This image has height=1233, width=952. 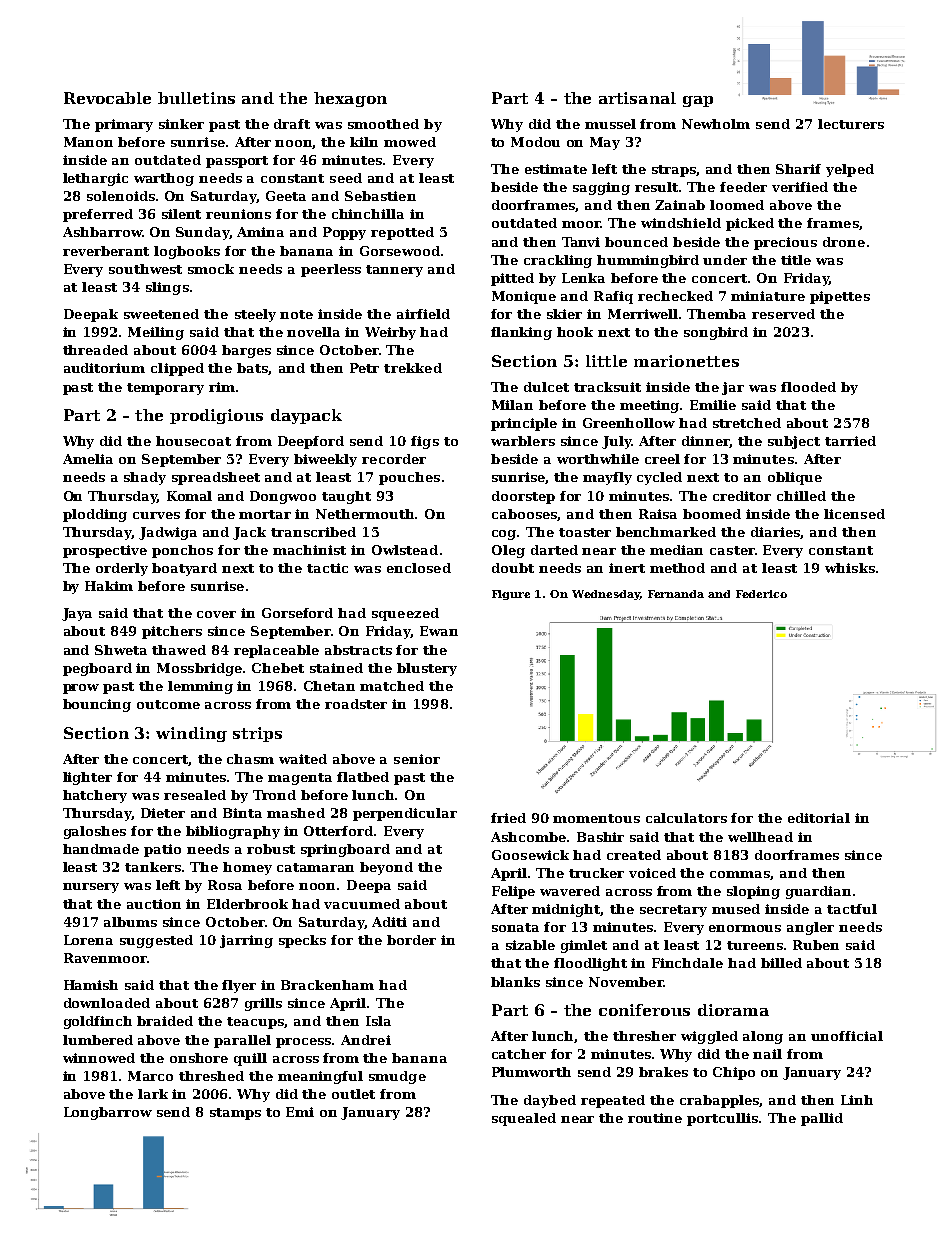 I want to click on Figure, so click(x=511, y=595).
